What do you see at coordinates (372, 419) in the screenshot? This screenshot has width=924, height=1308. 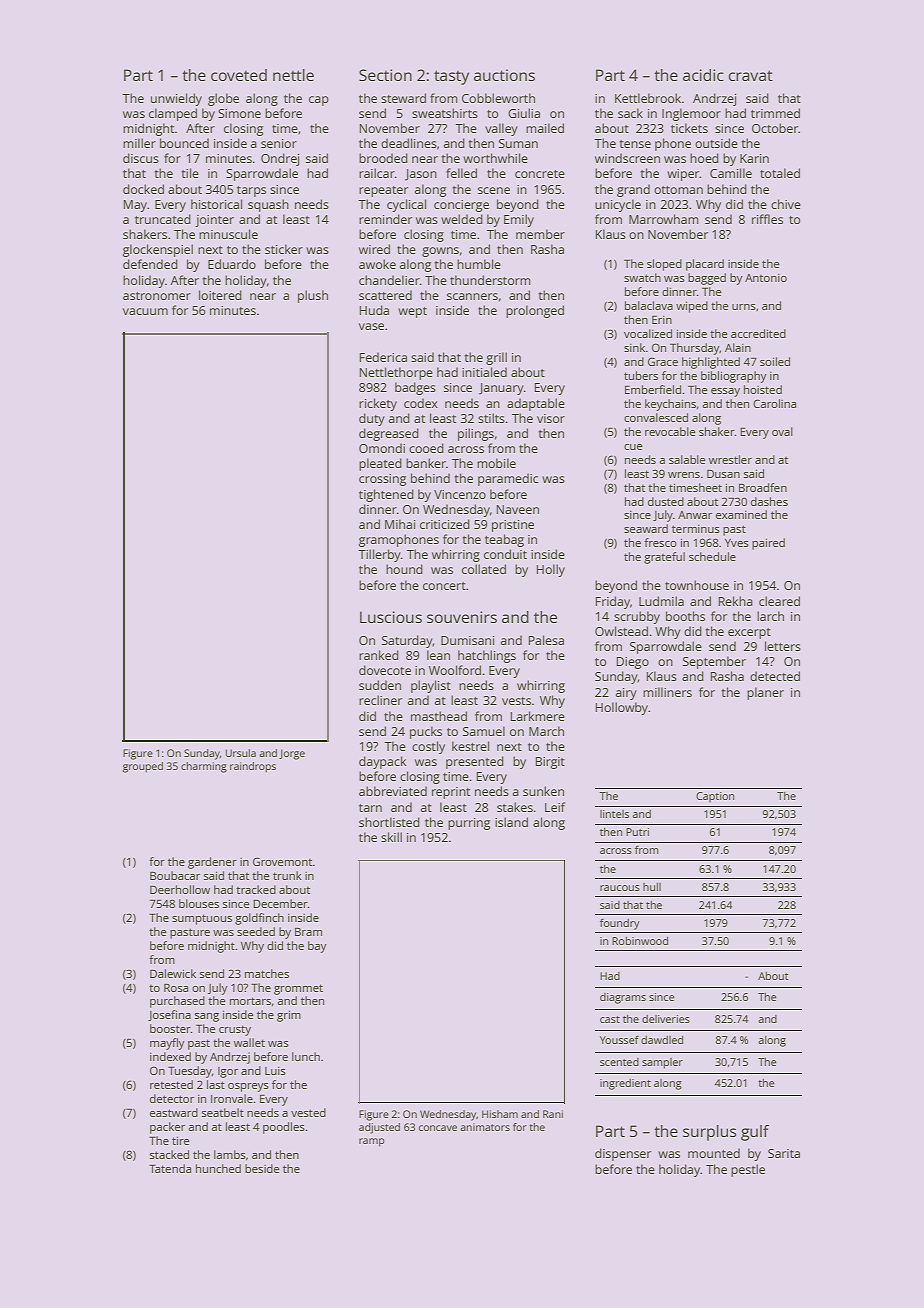 I see `duty` at bounding box center [372, 419].
